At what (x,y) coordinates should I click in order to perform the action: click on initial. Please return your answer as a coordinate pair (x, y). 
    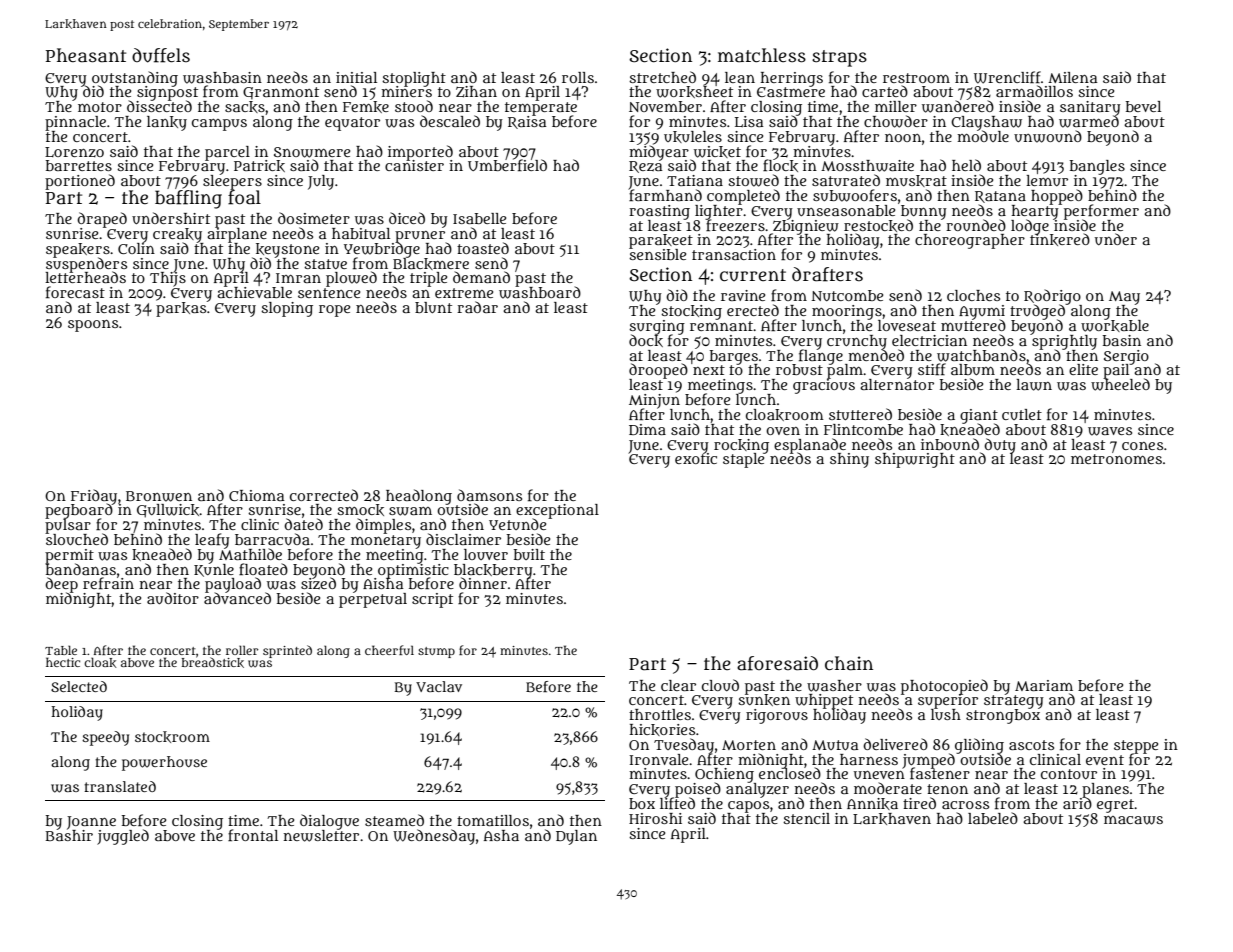
    Looking at the image, I should click on (356, 77).
